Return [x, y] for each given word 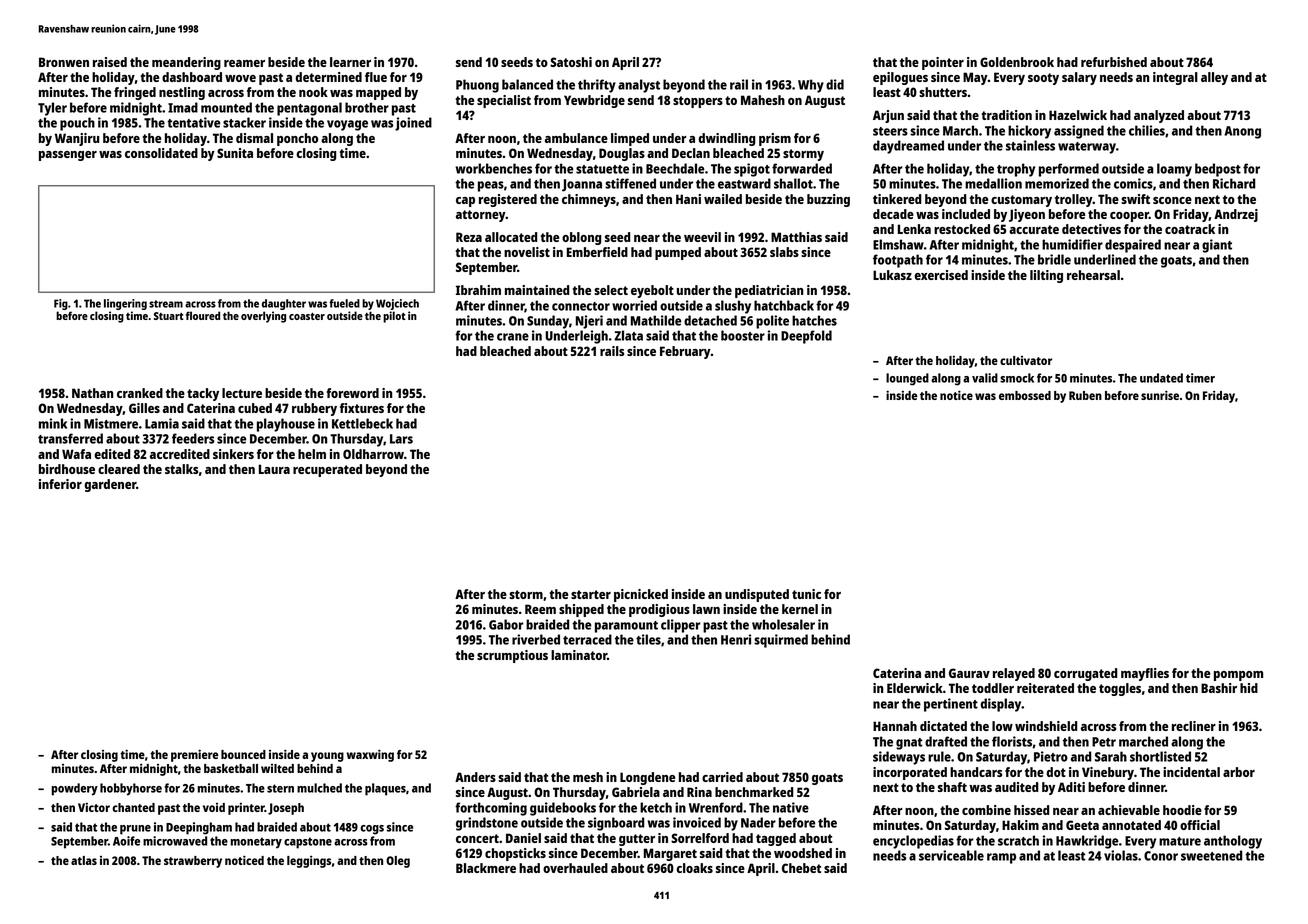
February [685, 352]
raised [110, 62]
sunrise [1160, 395]
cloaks [694, 868]
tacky [203, 394]
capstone [308, 843]
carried [722, 777]
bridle [1054, 259]
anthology [1233, 842]
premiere [194, 755]
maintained [537, 290]
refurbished [1114, 62]
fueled [344, 303]
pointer [943, 63]
